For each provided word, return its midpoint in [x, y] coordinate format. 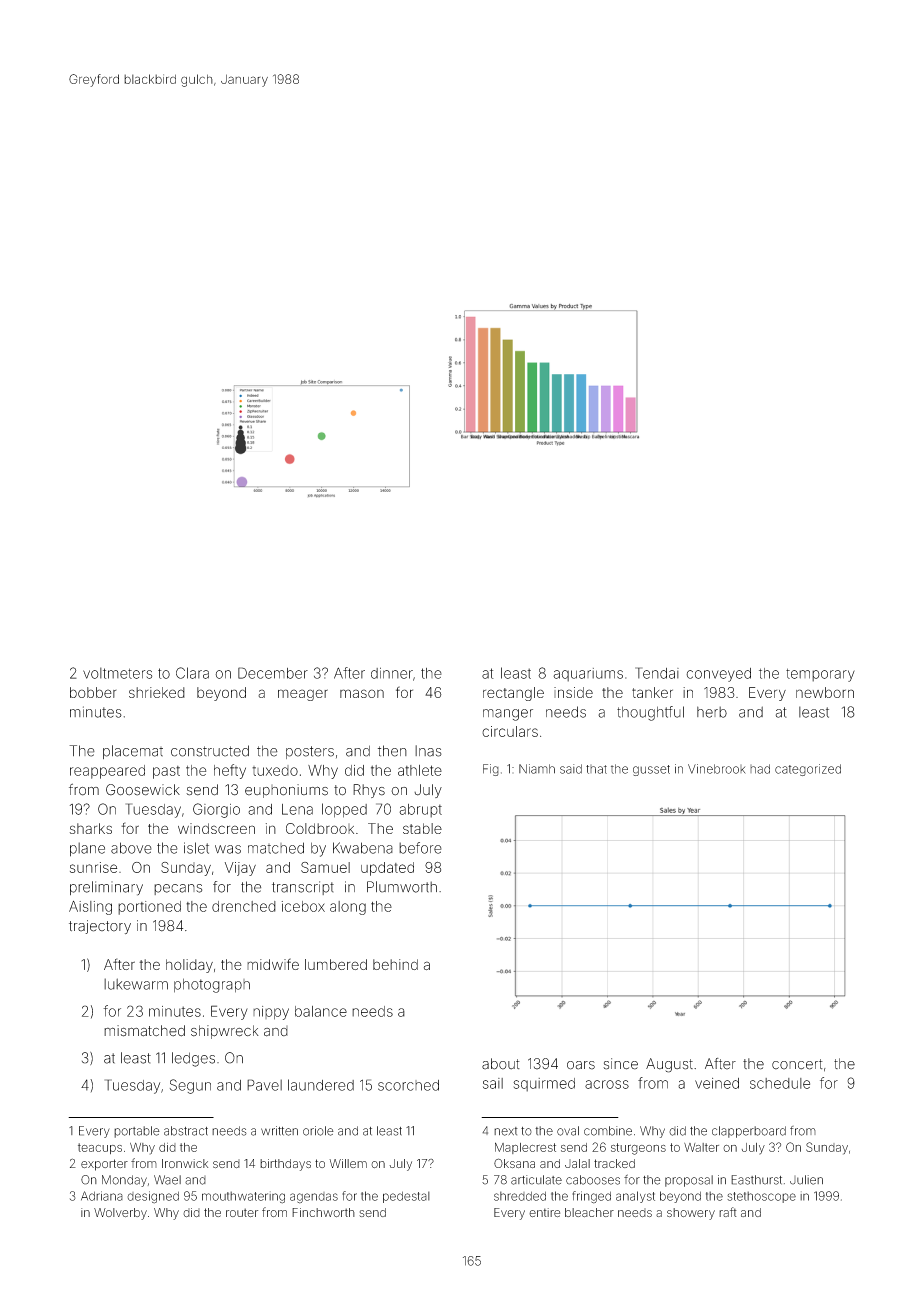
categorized [808, 770]
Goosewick [143, 790]
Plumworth [402, 887]
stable [422, 828]
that [596, 769]
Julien [806, 1180]
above [131, 848]
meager [303, 695]
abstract [186, 1131]
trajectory [100, 927]
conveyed [718, 675]
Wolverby [120, 1214]
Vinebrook [717, 769]
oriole [318, 1131]
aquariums [588, 675]
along [348, 908]
